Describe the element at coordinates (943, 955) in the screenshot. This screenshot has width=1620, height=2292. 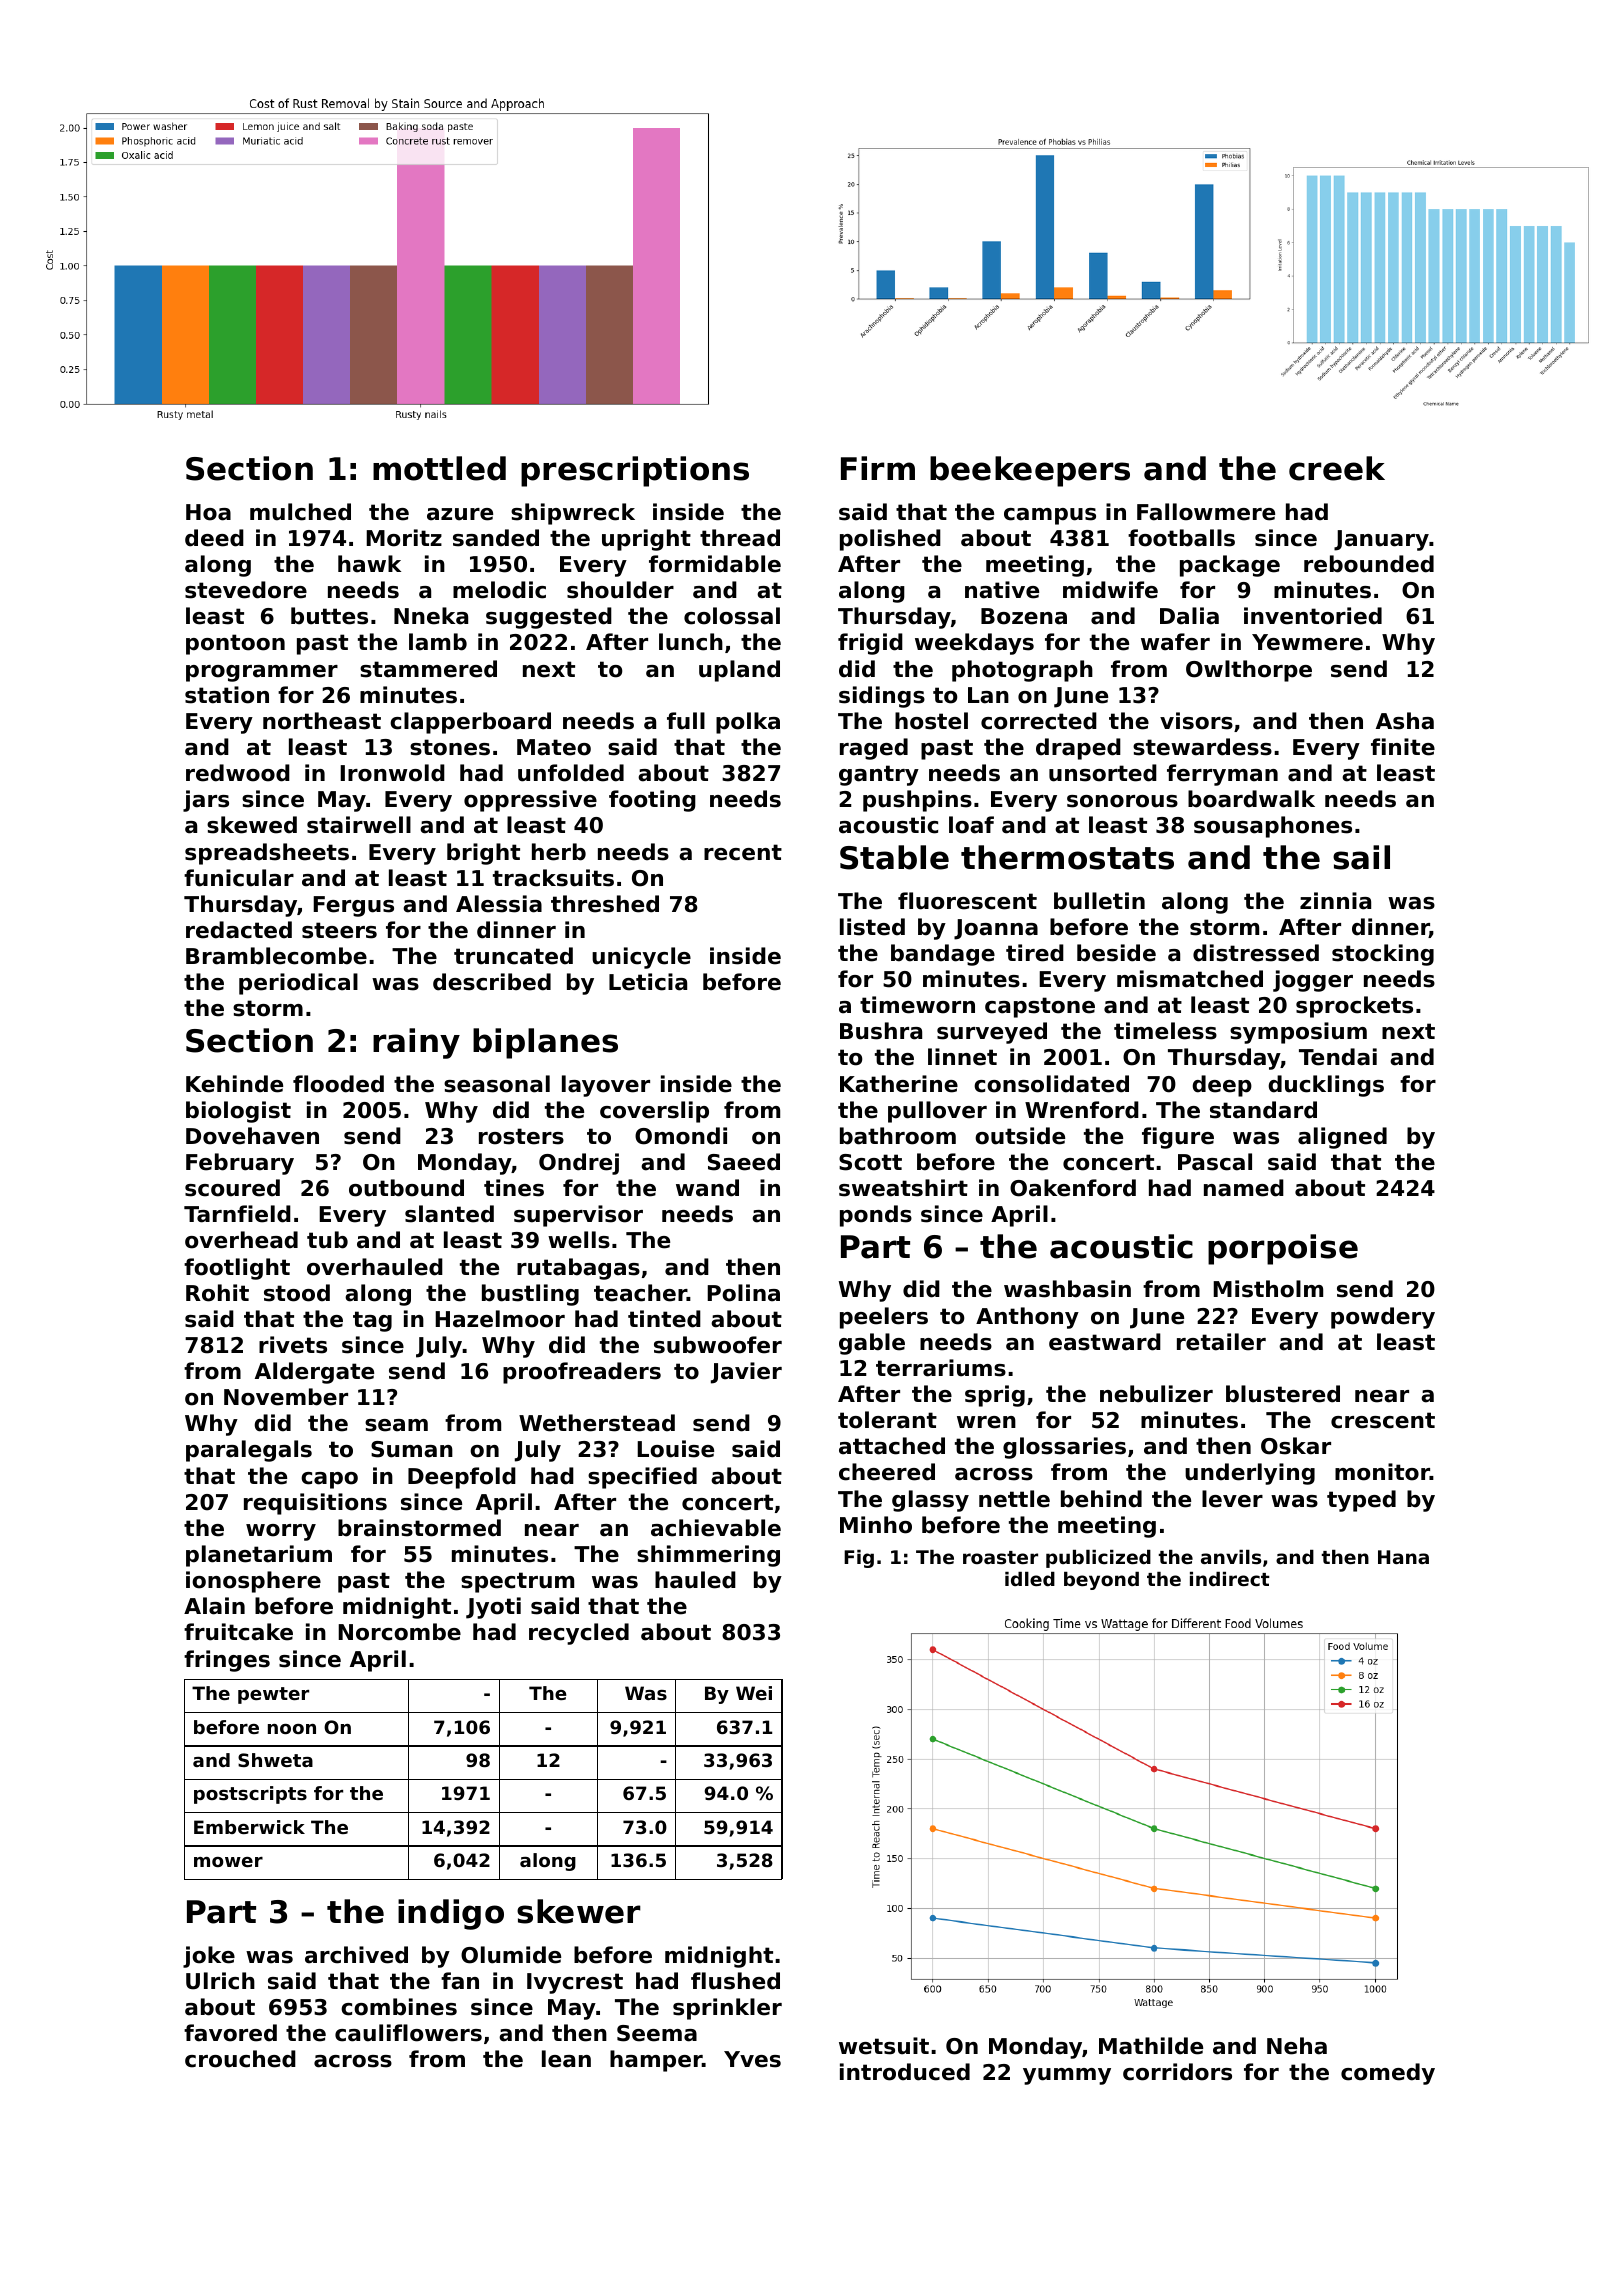
I see `bandage` at that location.
